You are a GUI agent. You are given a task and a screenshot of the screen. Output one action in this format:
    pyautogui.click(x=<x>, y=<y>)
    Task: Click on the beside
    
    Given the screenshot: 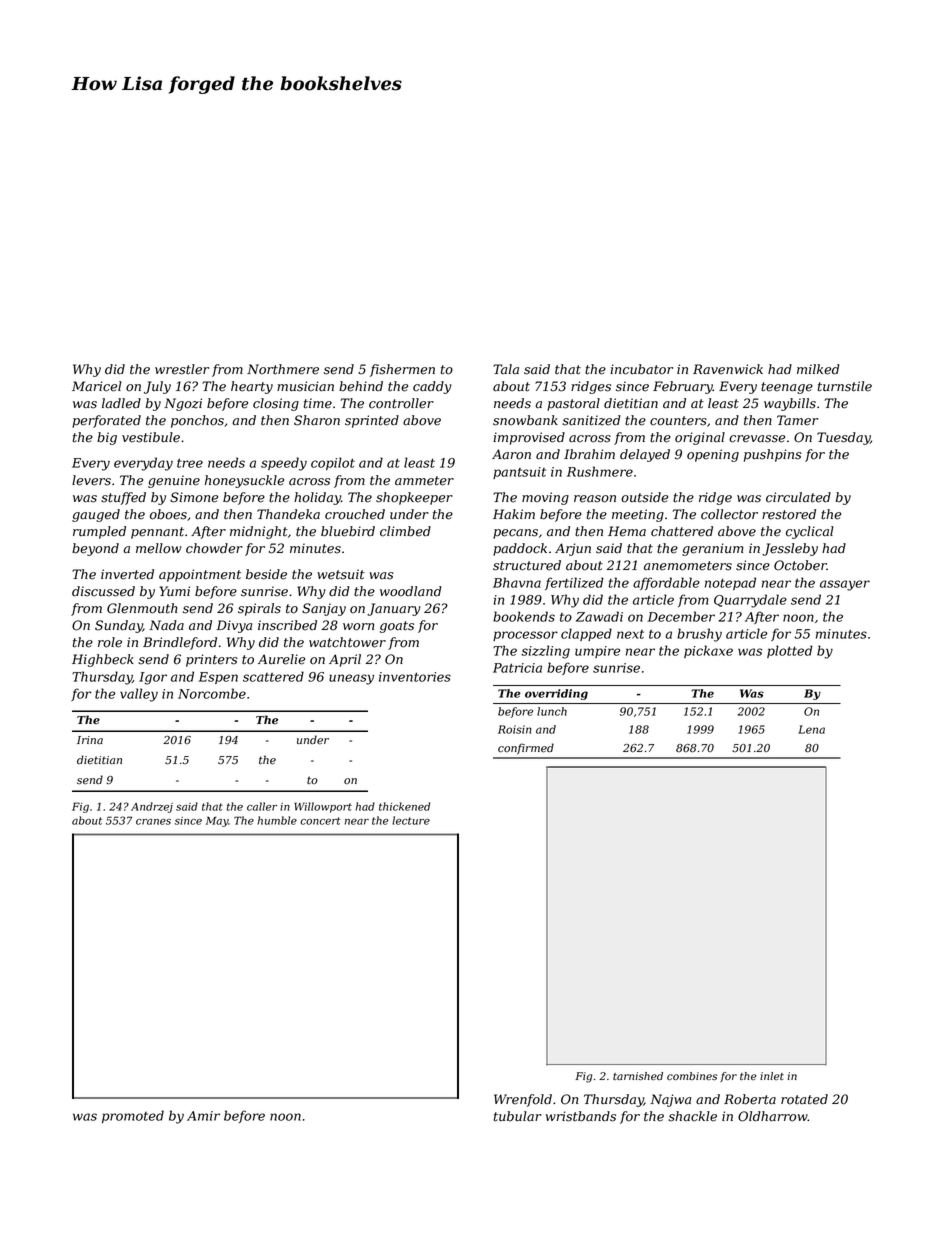 What is the action you would take?
    pyautogui.click(x=266, y=574)
